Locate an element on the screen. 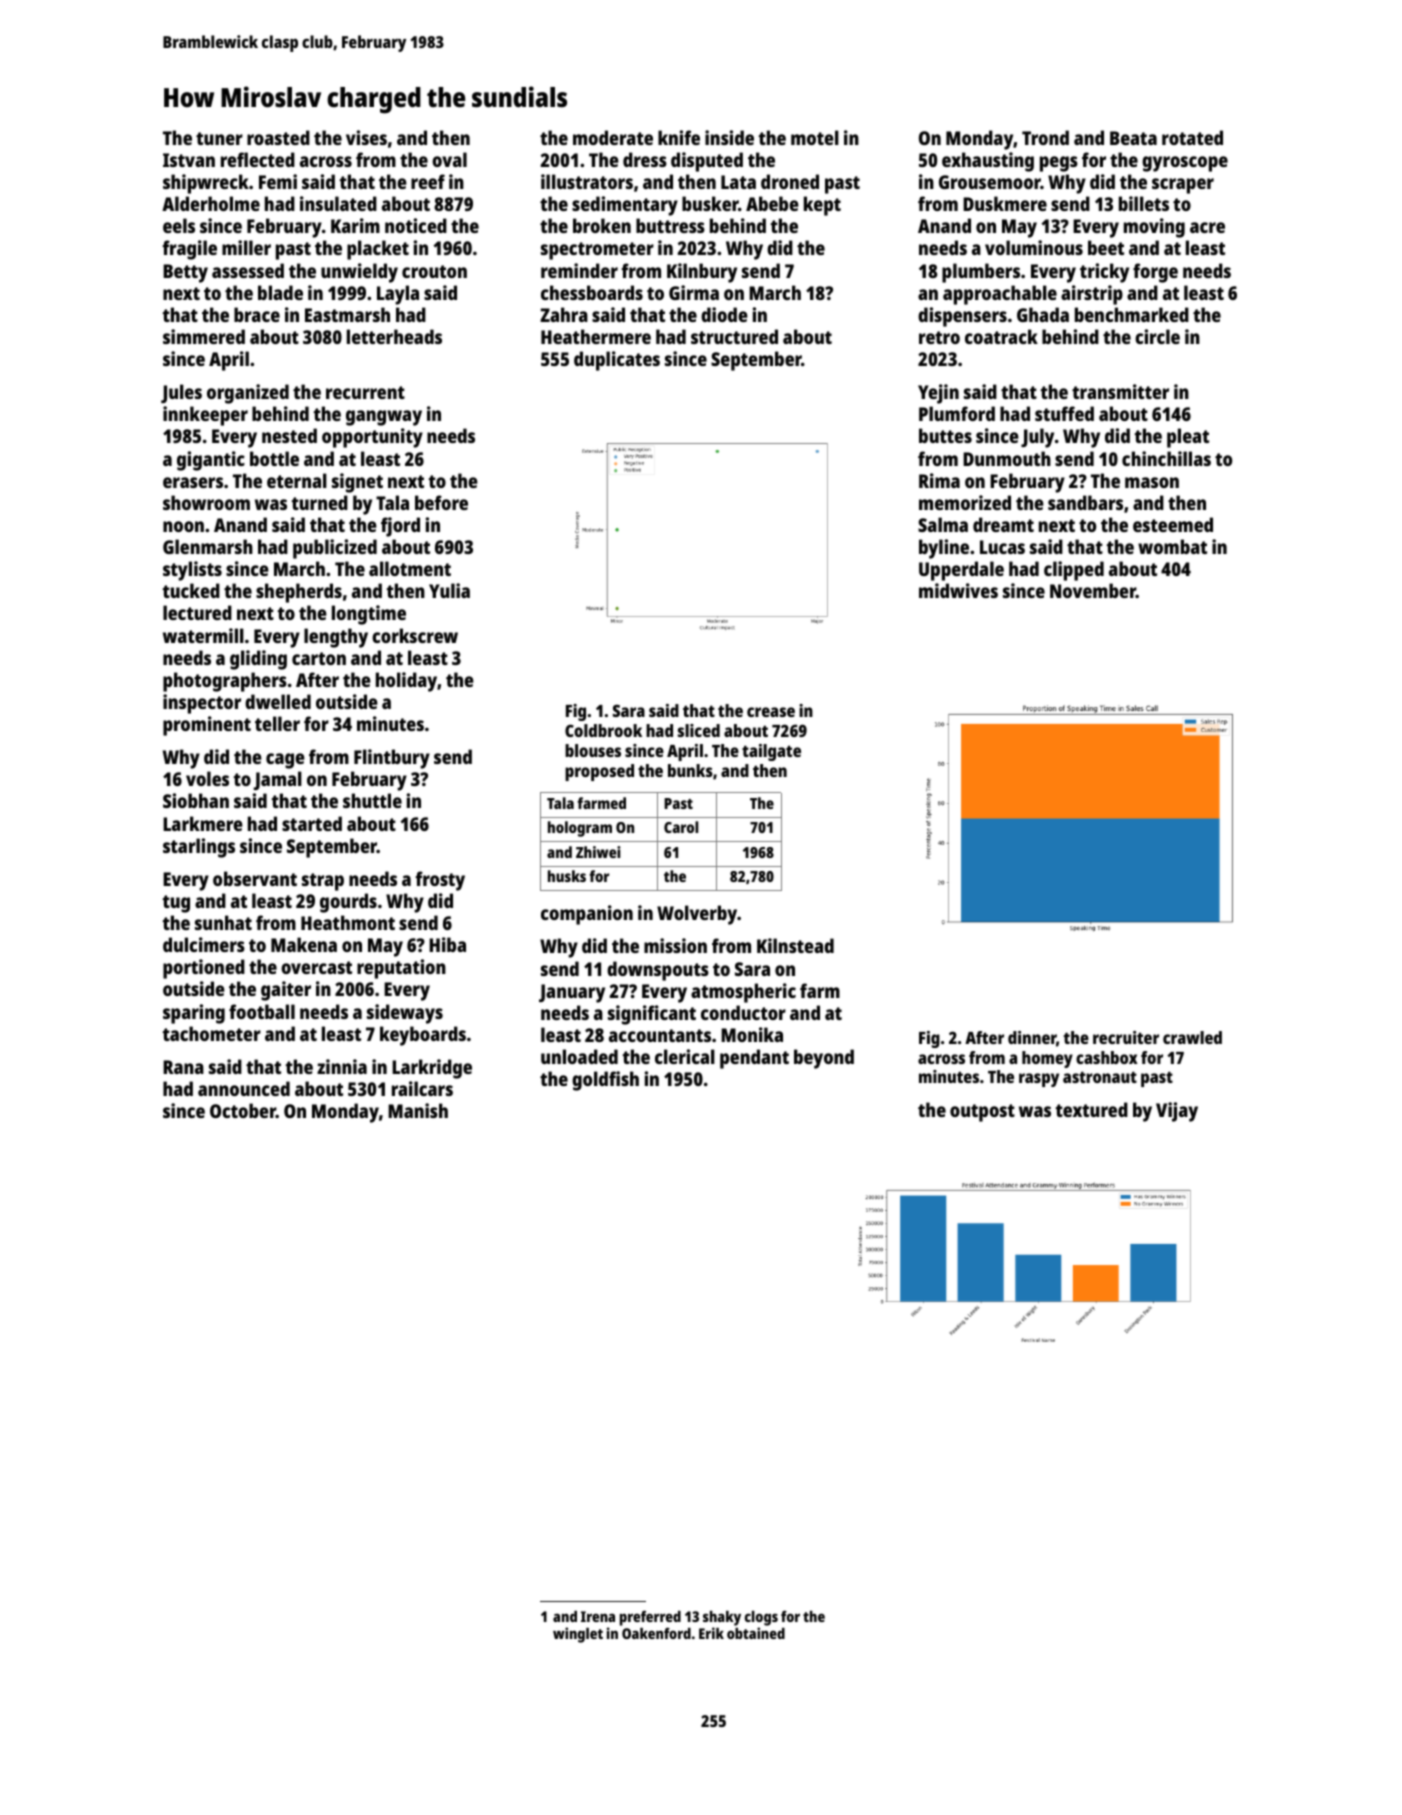 The height and width of the screenshot is (1815, 1402). pendant is located at coordinates (754, 1059).
